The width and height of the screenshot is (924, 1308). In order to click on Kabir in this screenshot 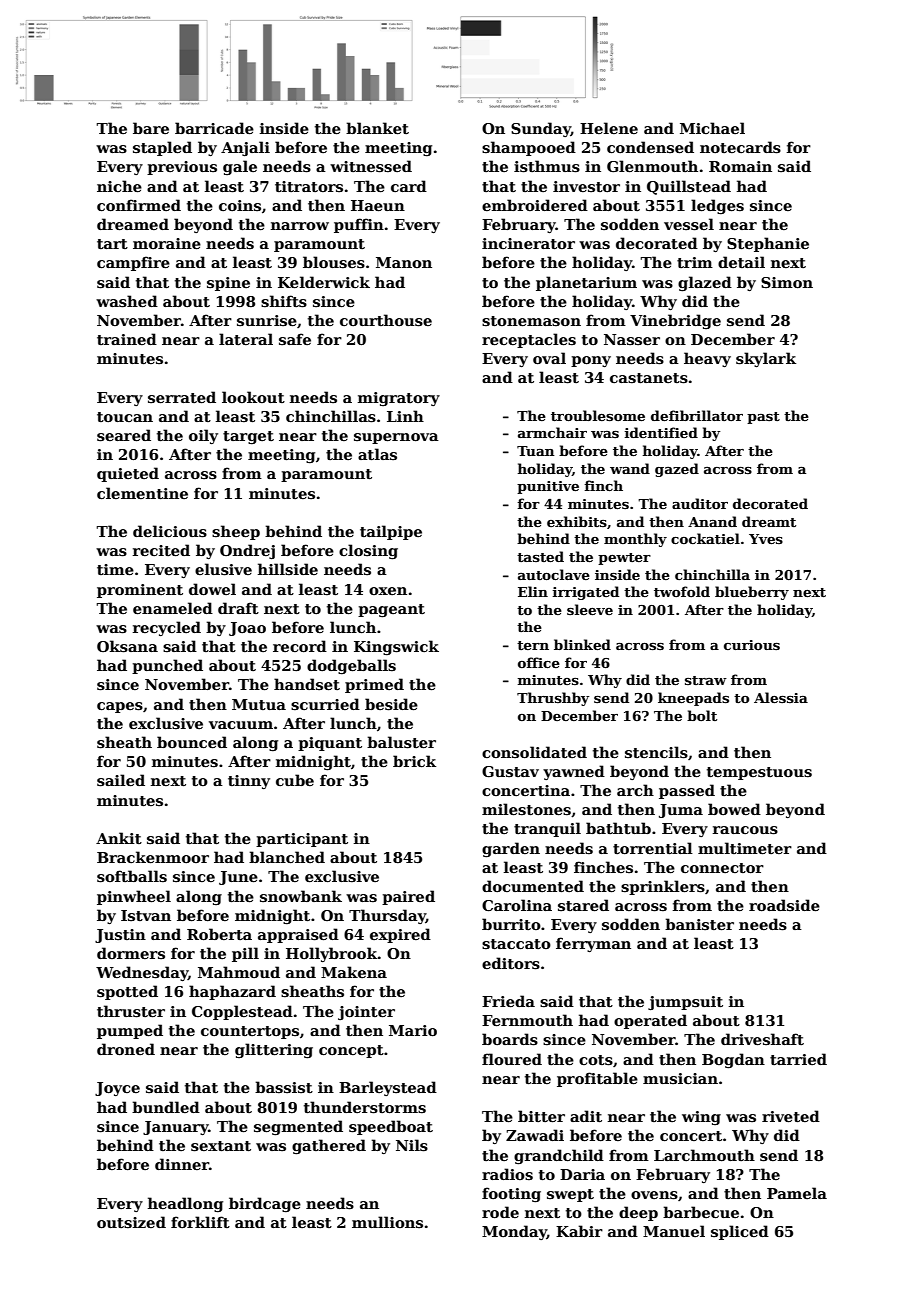, I will do `click(579, 1231)`.
